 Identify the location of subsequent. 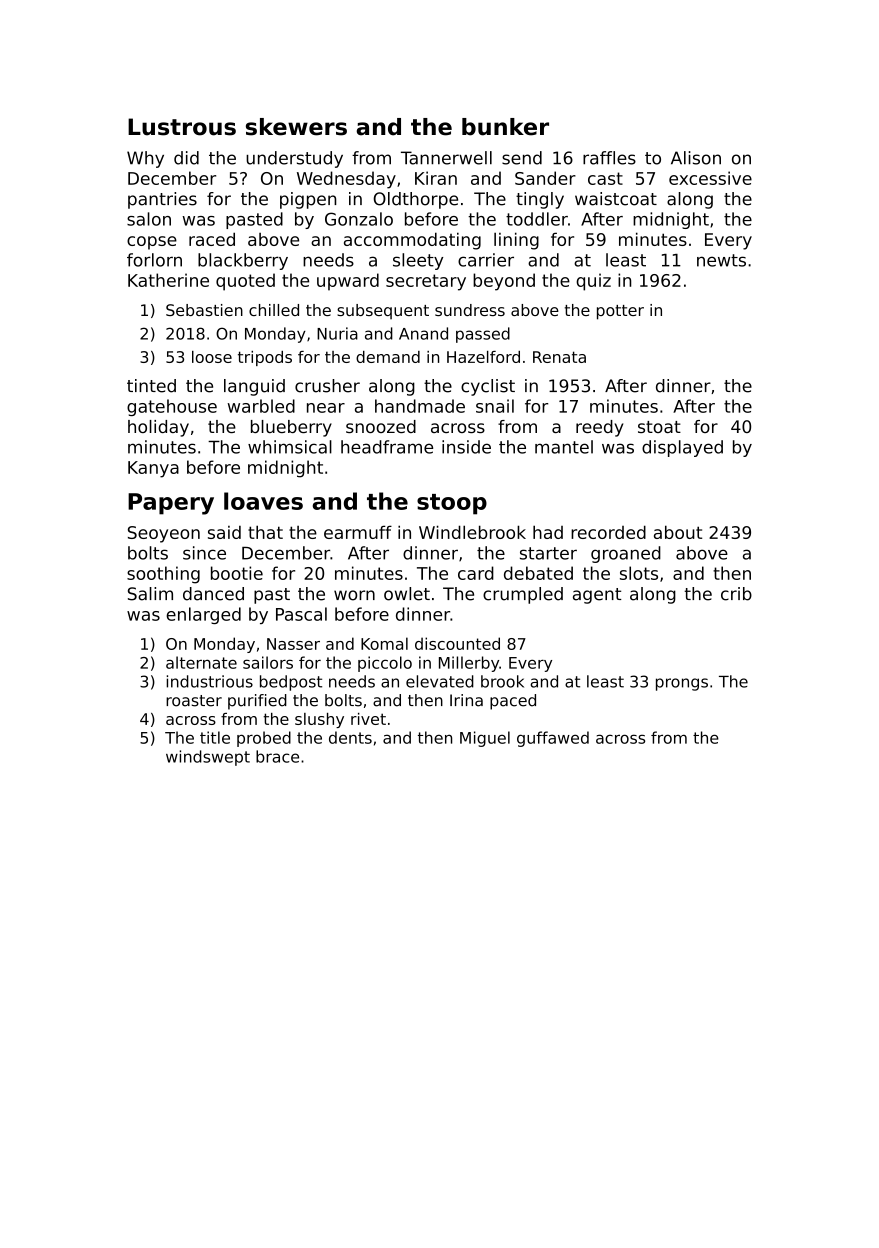
(383, 311).
